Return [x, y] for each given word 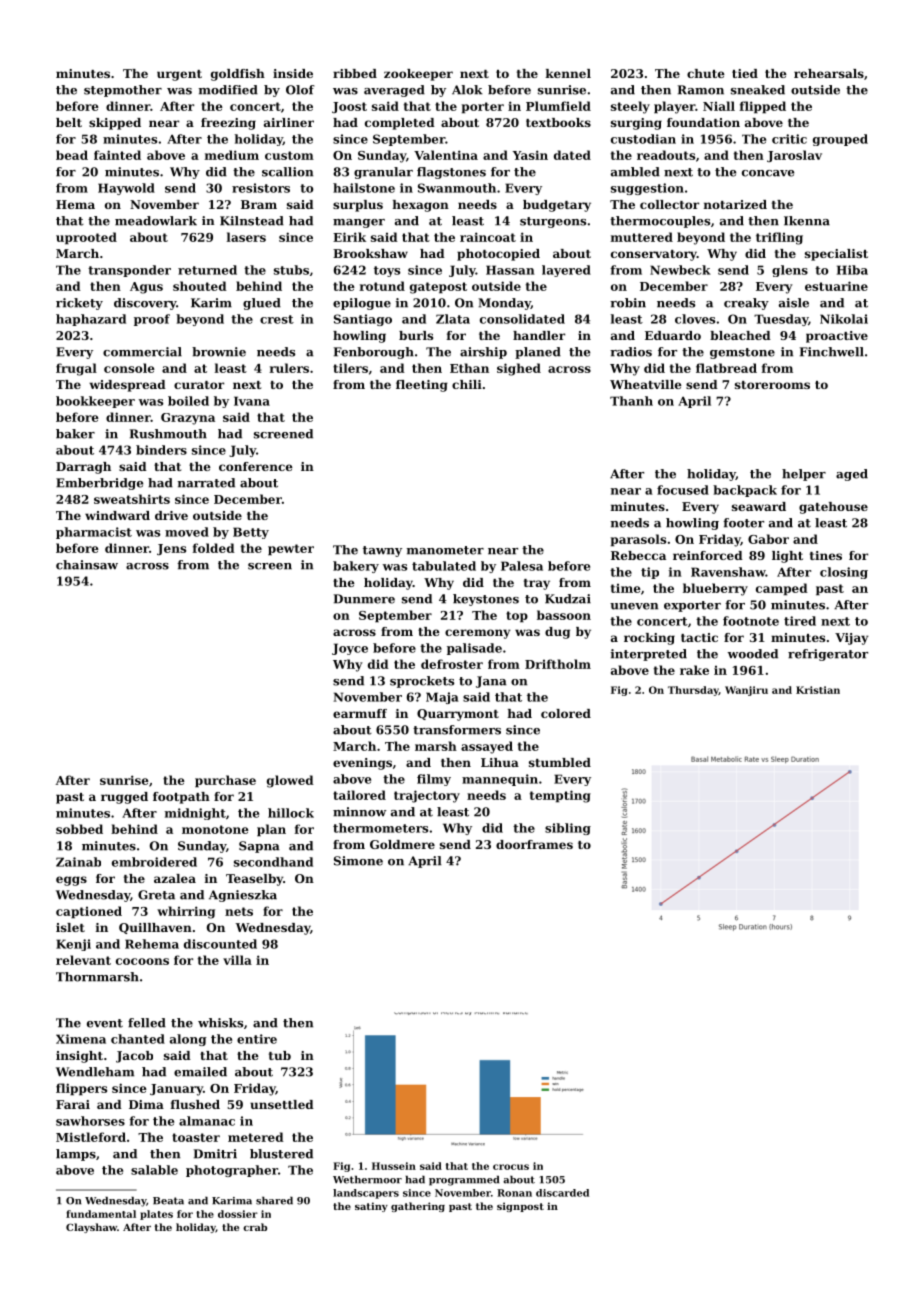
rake [694, 670]
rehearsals [829, 73]
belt [69, 122]
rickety [79, 304]
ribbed [355, 73]
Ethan [469, 368]
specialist [836, 255]
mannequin [500, 780]
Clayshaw [91, 1228]
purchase [225, 781]
